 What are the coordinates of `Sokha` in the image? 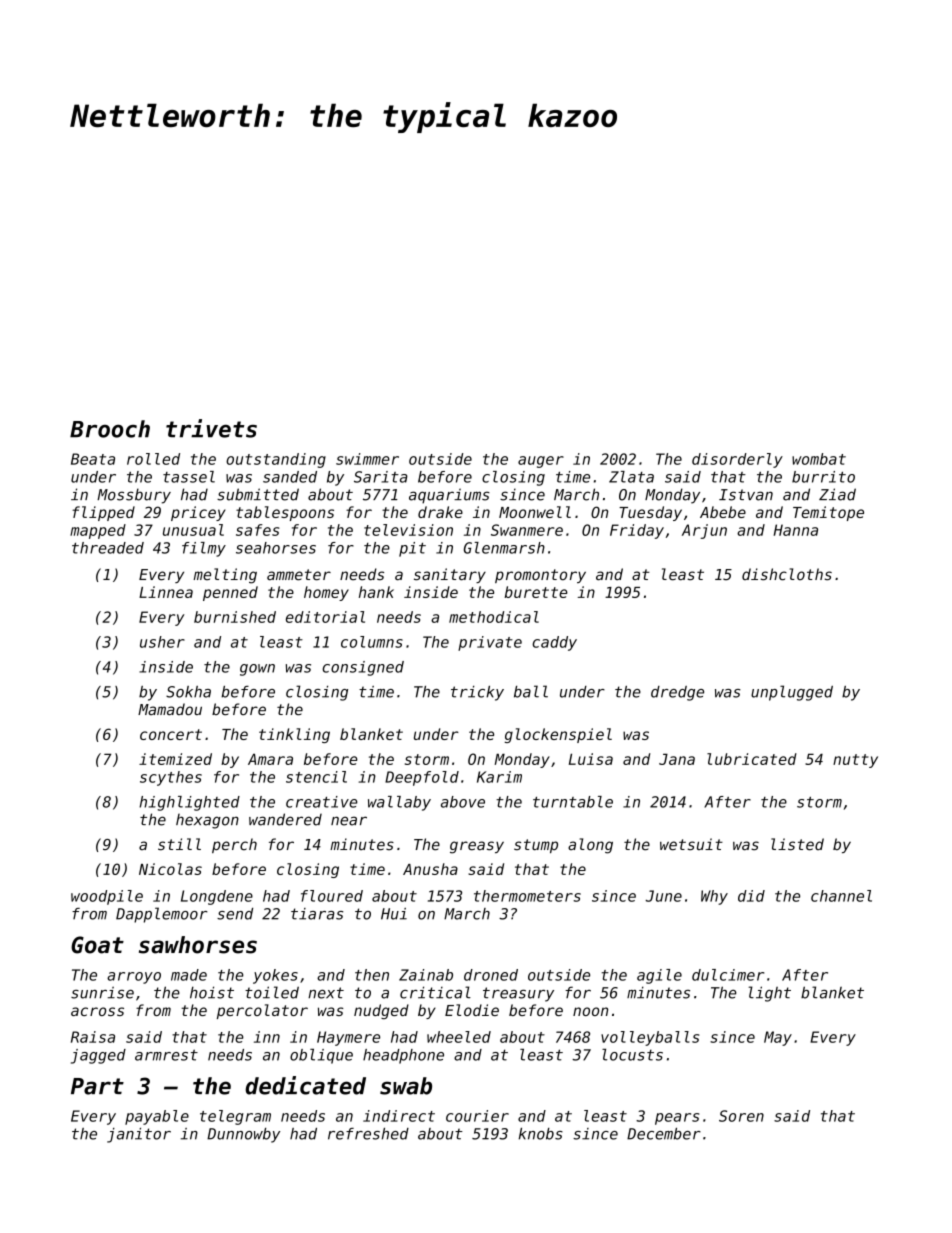 It's located at (188, 692).
